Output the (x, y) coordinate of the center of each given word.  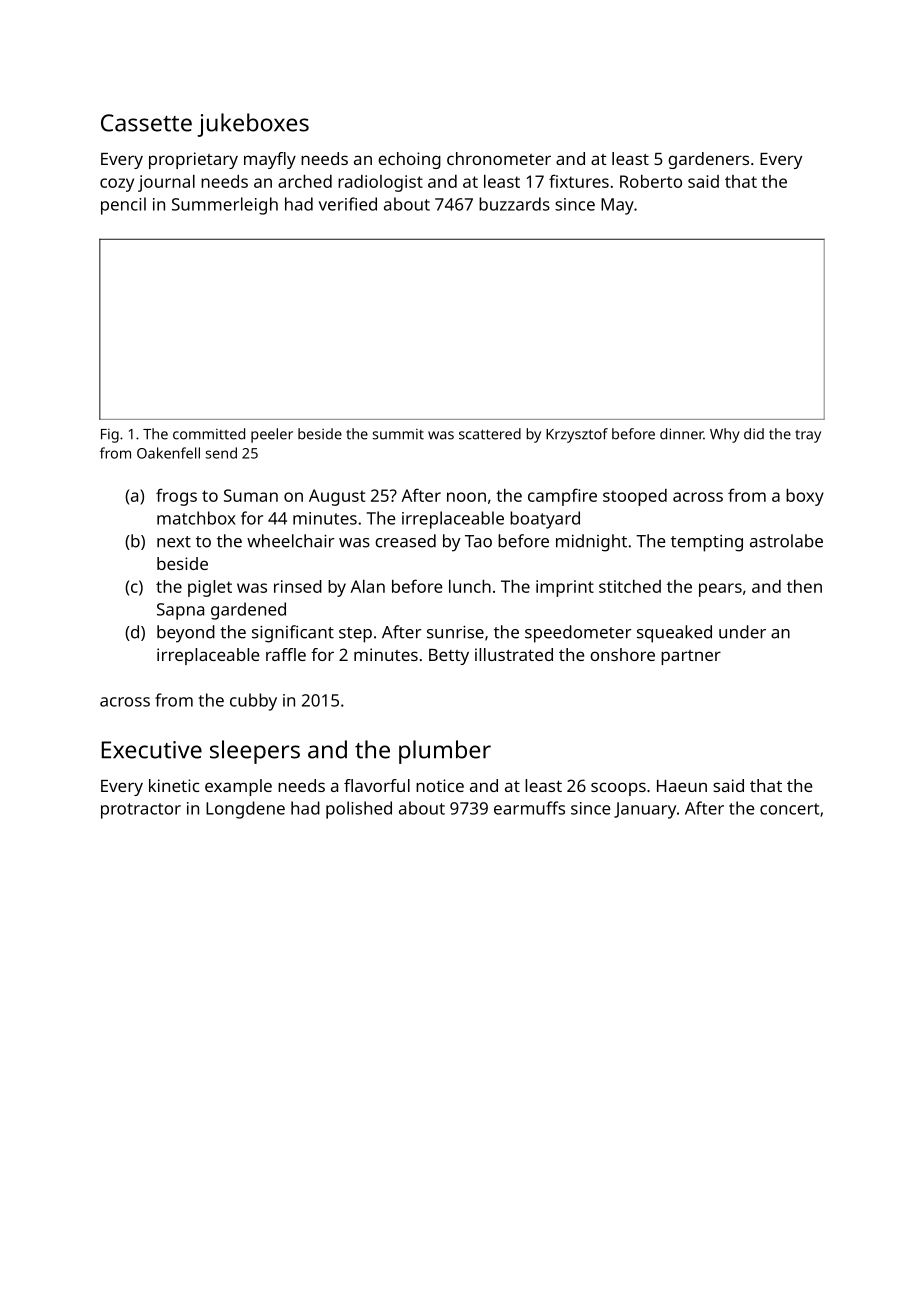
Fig (110, 435)
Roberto (651, 181)
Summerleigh (225, 206)
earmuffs (529, 808)
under (742, 632)
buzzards (514, 204)
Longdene (245, 810)
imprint (565, 588)
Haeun (682, 786)
